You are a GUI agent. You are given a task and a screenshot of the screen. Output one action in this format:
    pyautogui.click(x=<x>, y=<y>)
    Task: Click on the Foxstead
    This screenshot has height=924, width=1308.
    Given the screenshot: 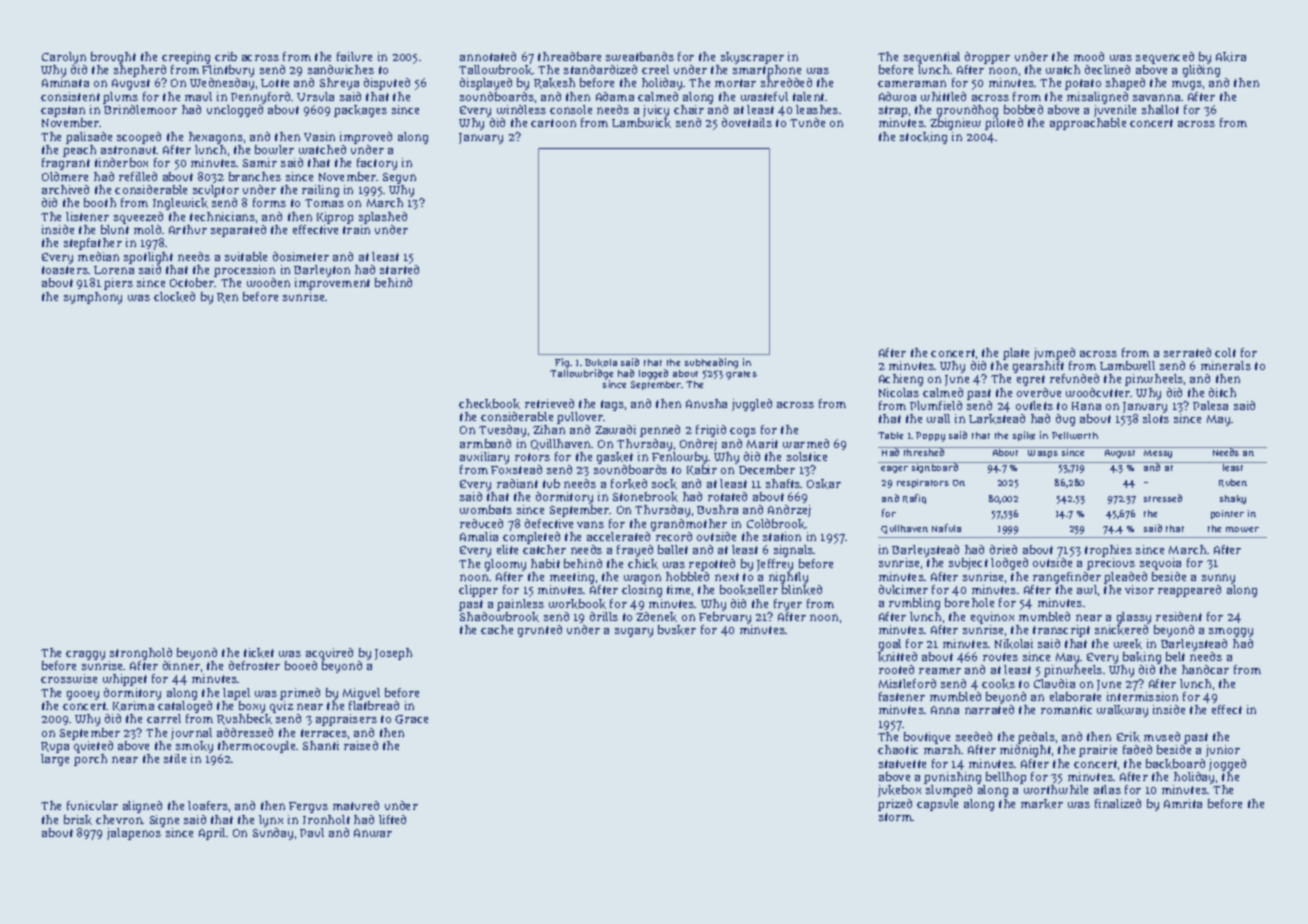 What is the action you would take?
    pyautogui.click(x=516, y=469)
